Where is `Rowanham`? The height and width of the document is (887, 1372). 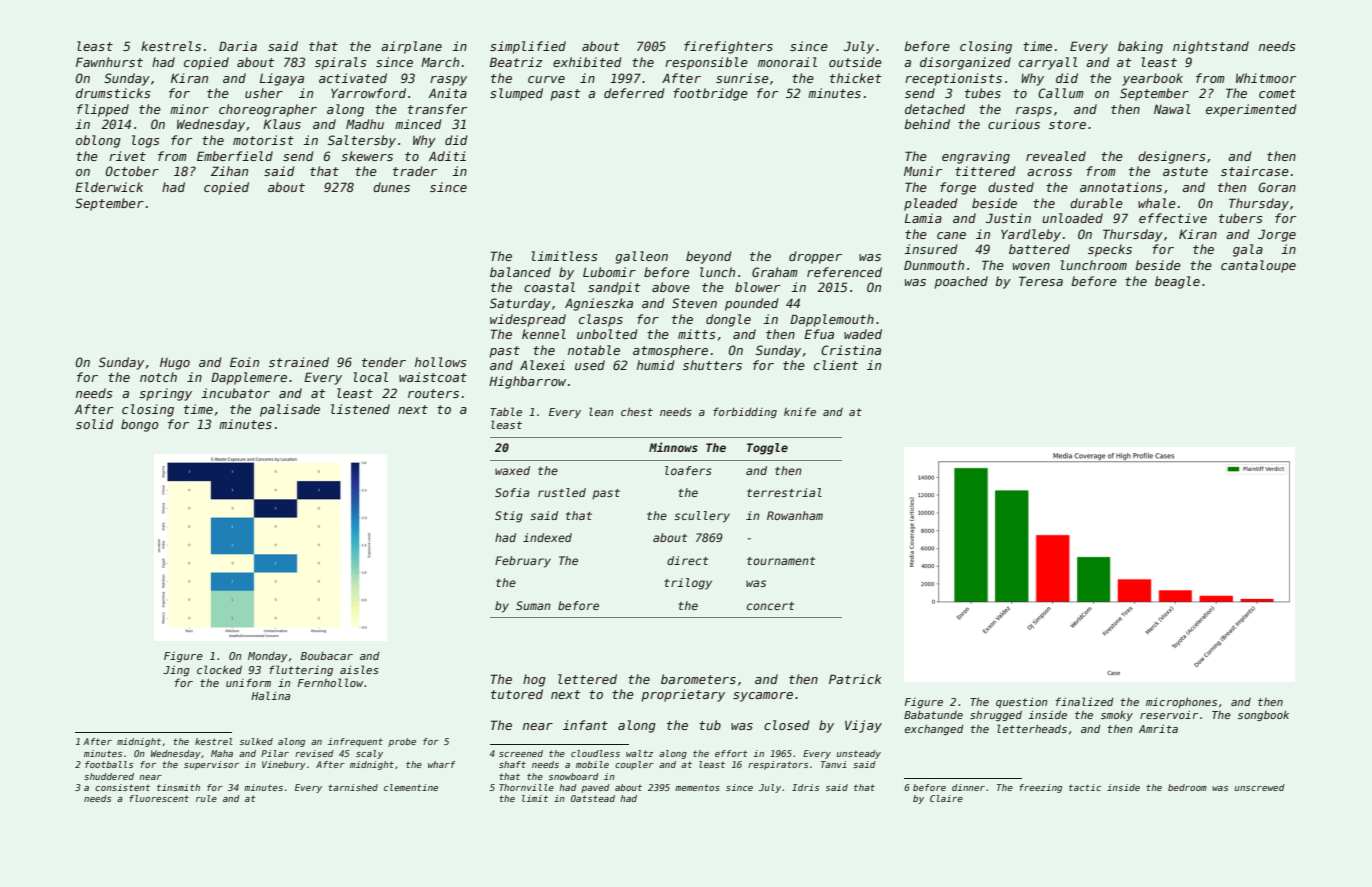 Rowanham is located at coordinates (795, 515).
